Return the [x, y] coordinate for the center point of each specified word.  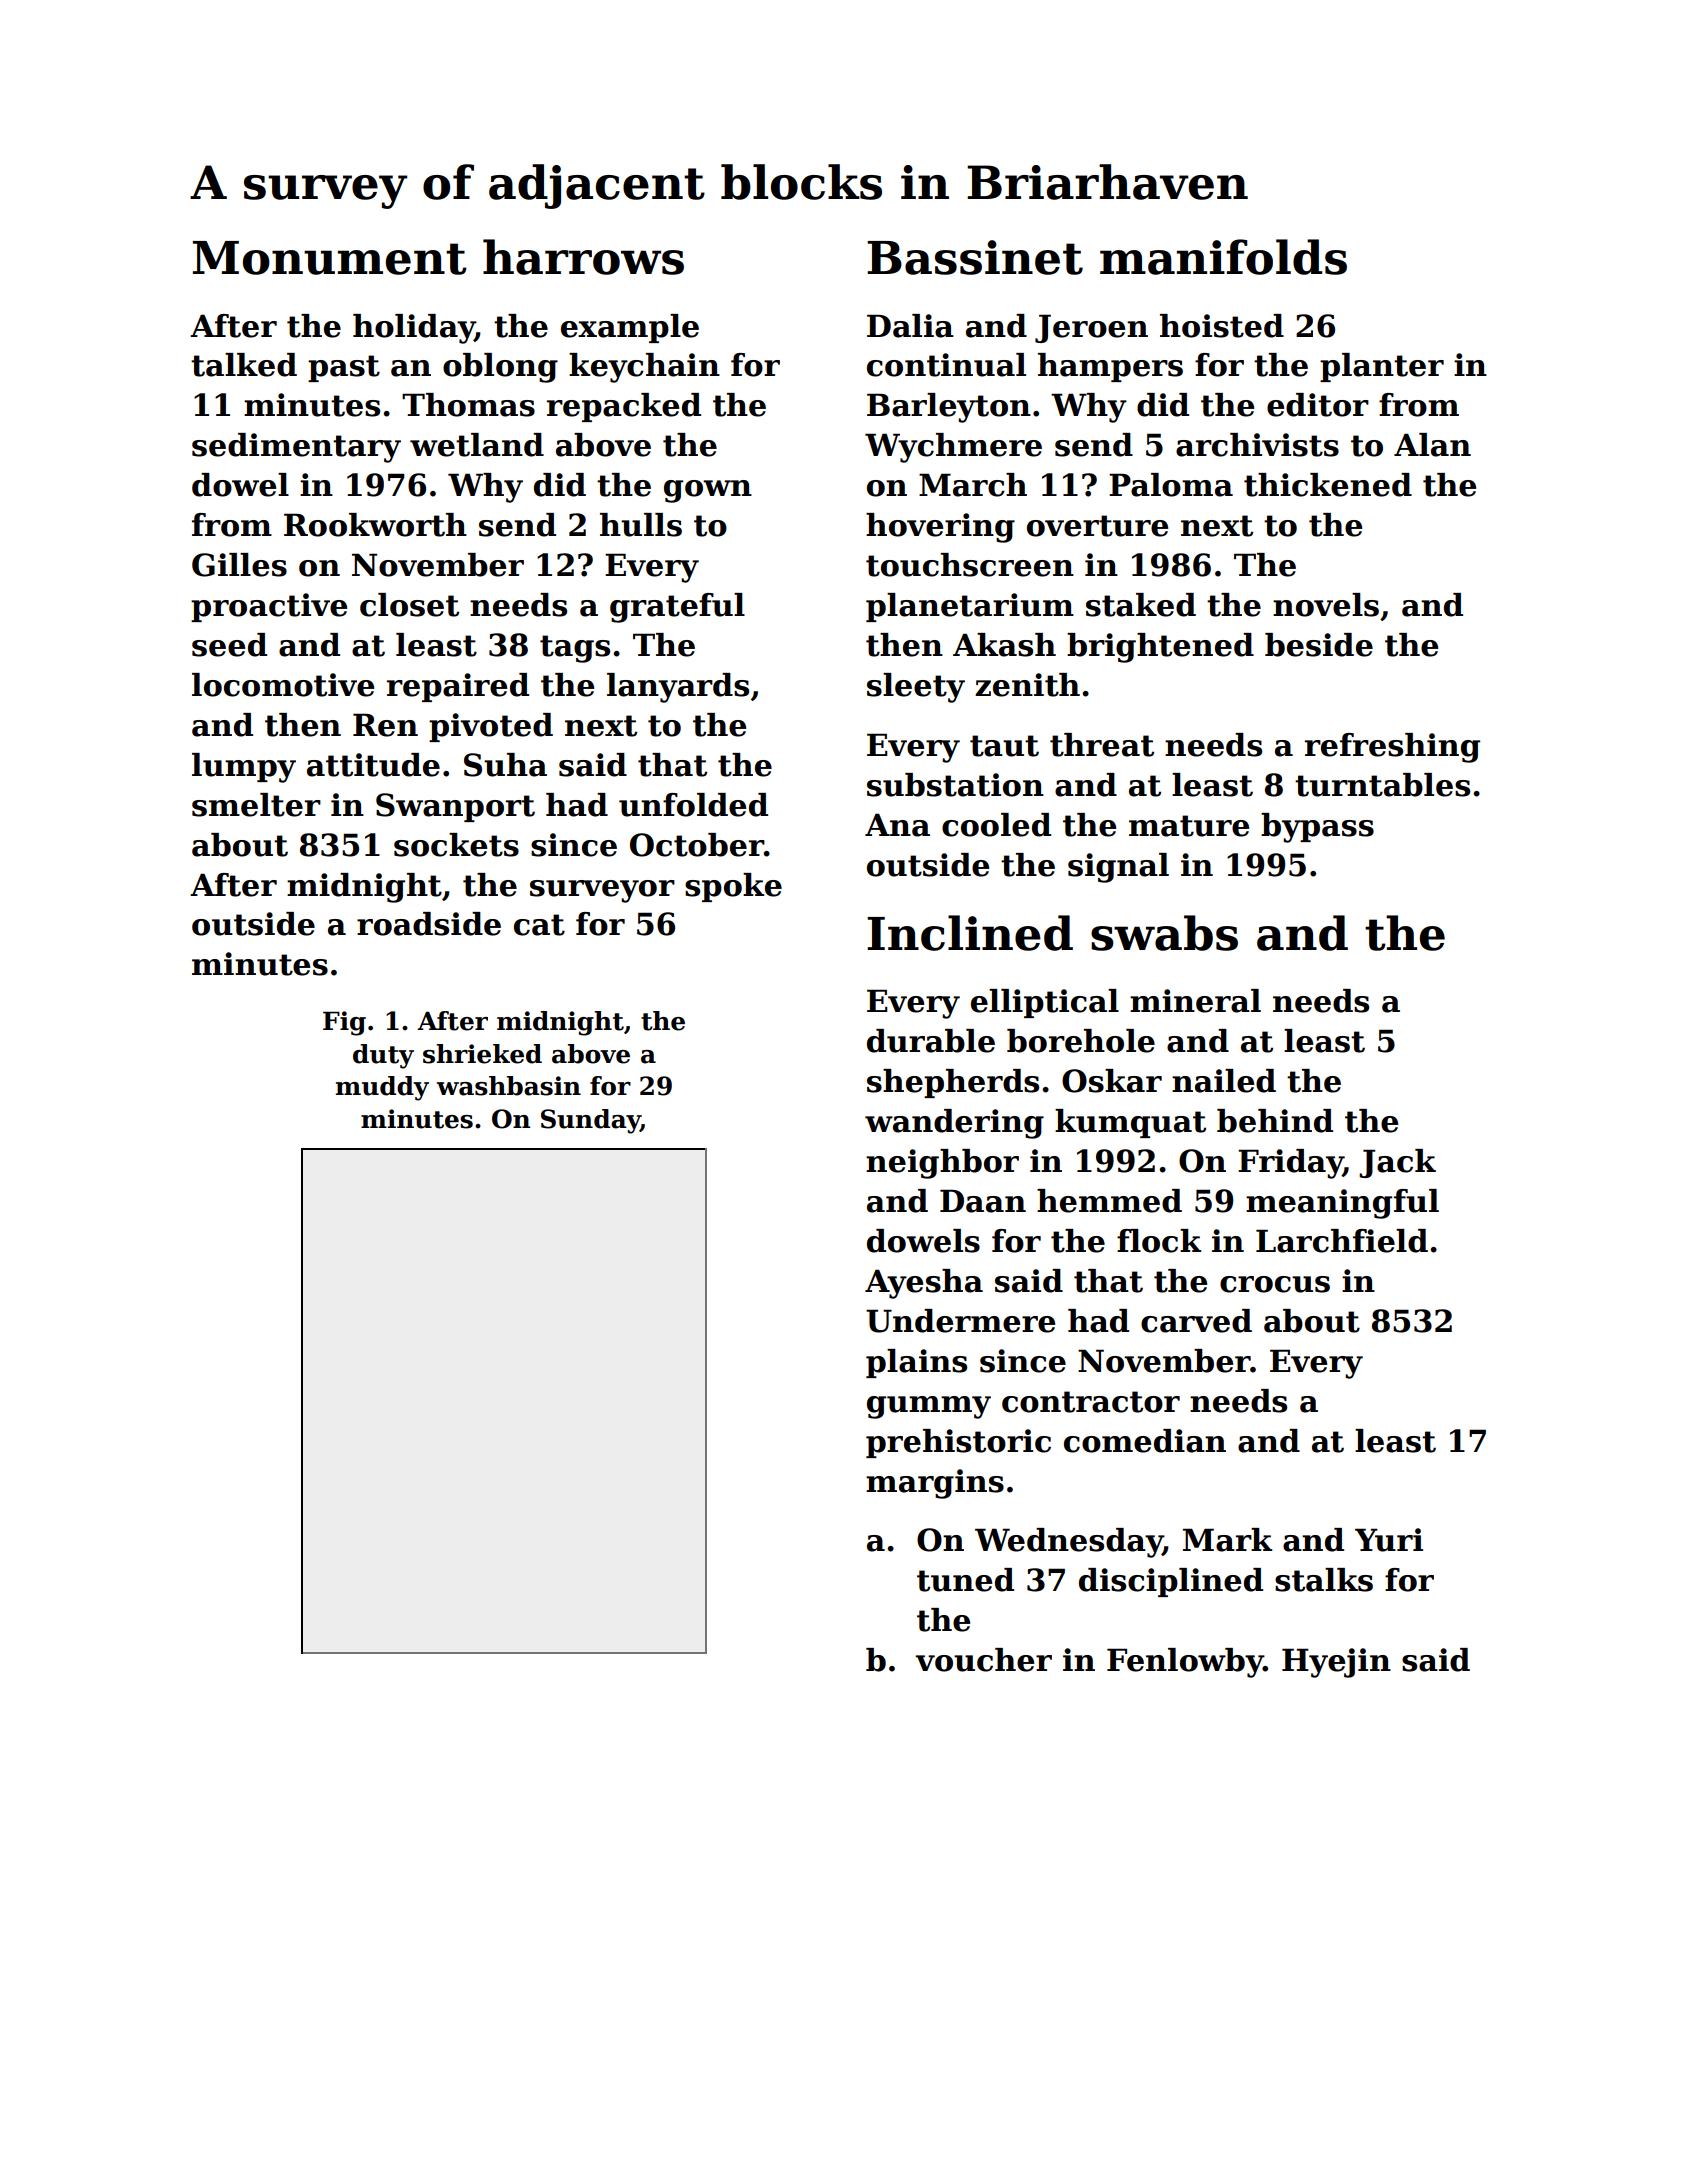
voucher [983, 1660]
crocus [1275, 1284]
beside [1319, 645]
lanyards [678, 688]
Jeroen [1091, 328]
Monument [330, 258]
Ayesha [924, 1284]
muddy [382, 1088]
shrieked [482, 1054]
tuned [965, 1580]
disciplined [1171, 1582]
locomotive [283, 685]
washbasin [509, 1086]
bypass [1317, 828]
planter [1382, 367]
